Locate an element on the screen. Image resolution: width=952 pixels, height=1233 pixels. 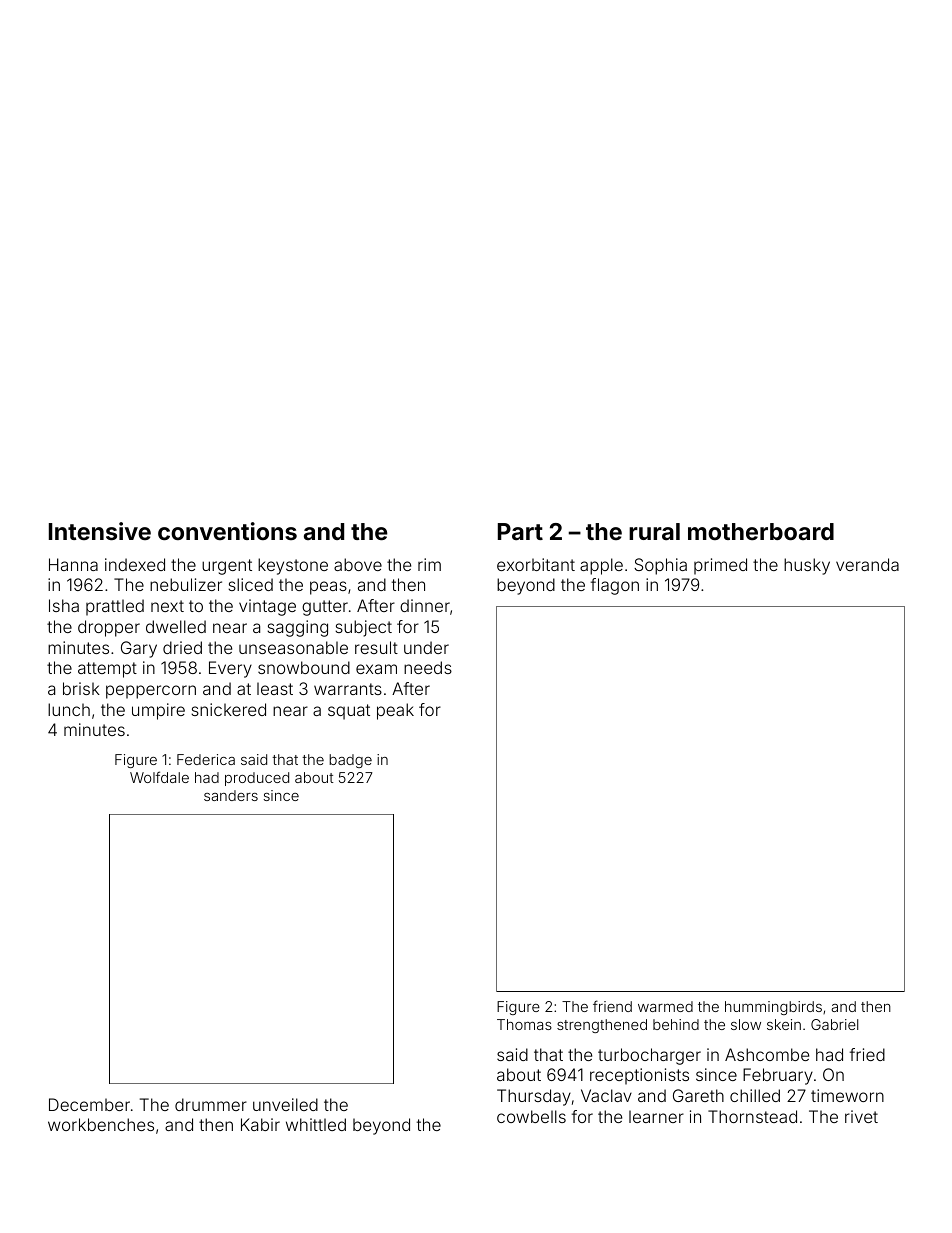
warrants is located at coordinates (348, 689).
